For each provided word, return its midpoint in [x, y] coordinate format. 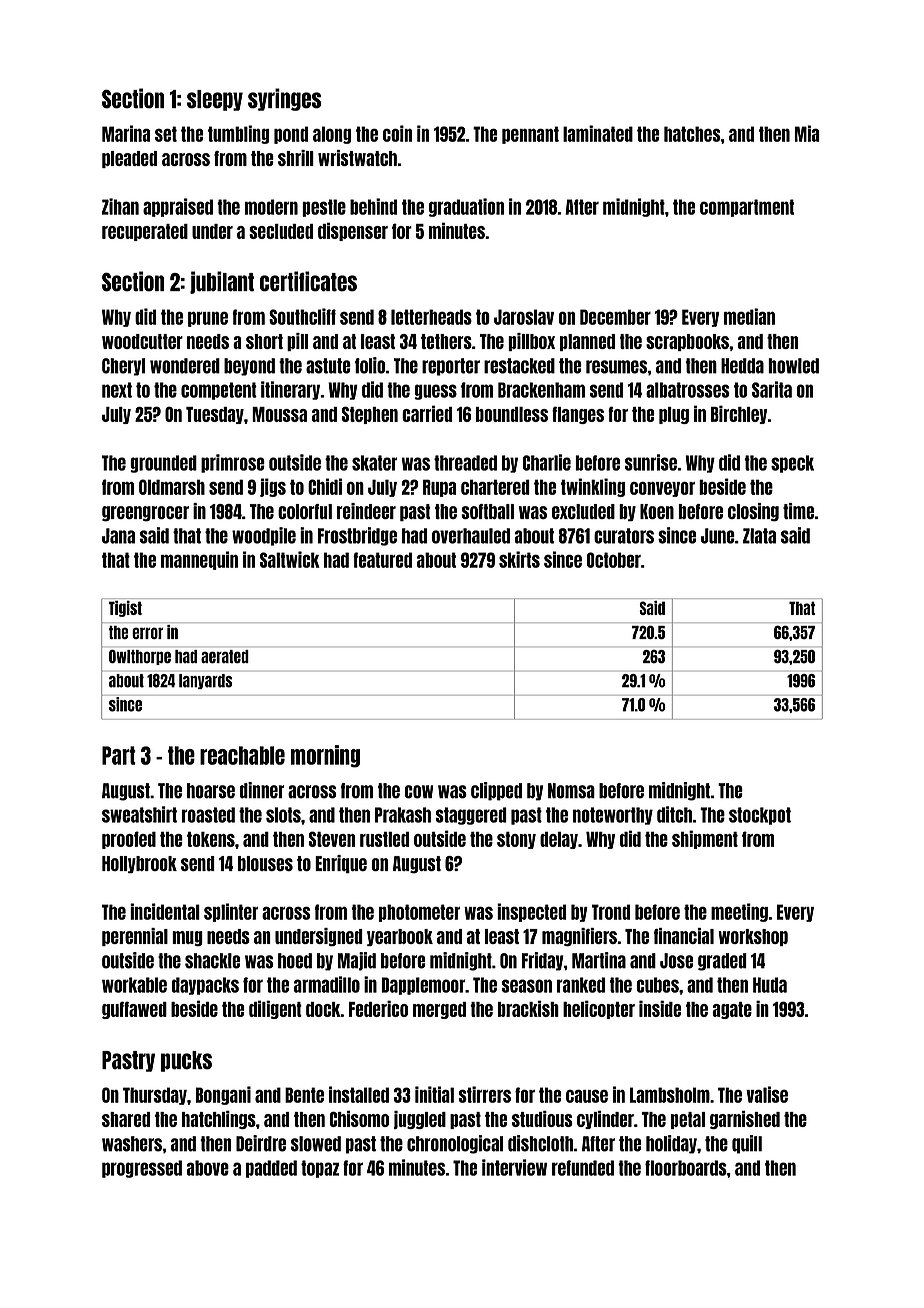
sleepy [215, 100]
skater [374, 463]
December [615, 317]
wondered [185, 366]
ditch [674, 814]
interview [514, 1167]
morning [325, 756]
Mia [807, 133]
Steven [332, 839]
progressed [142, 1169]
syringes [284, 99]
